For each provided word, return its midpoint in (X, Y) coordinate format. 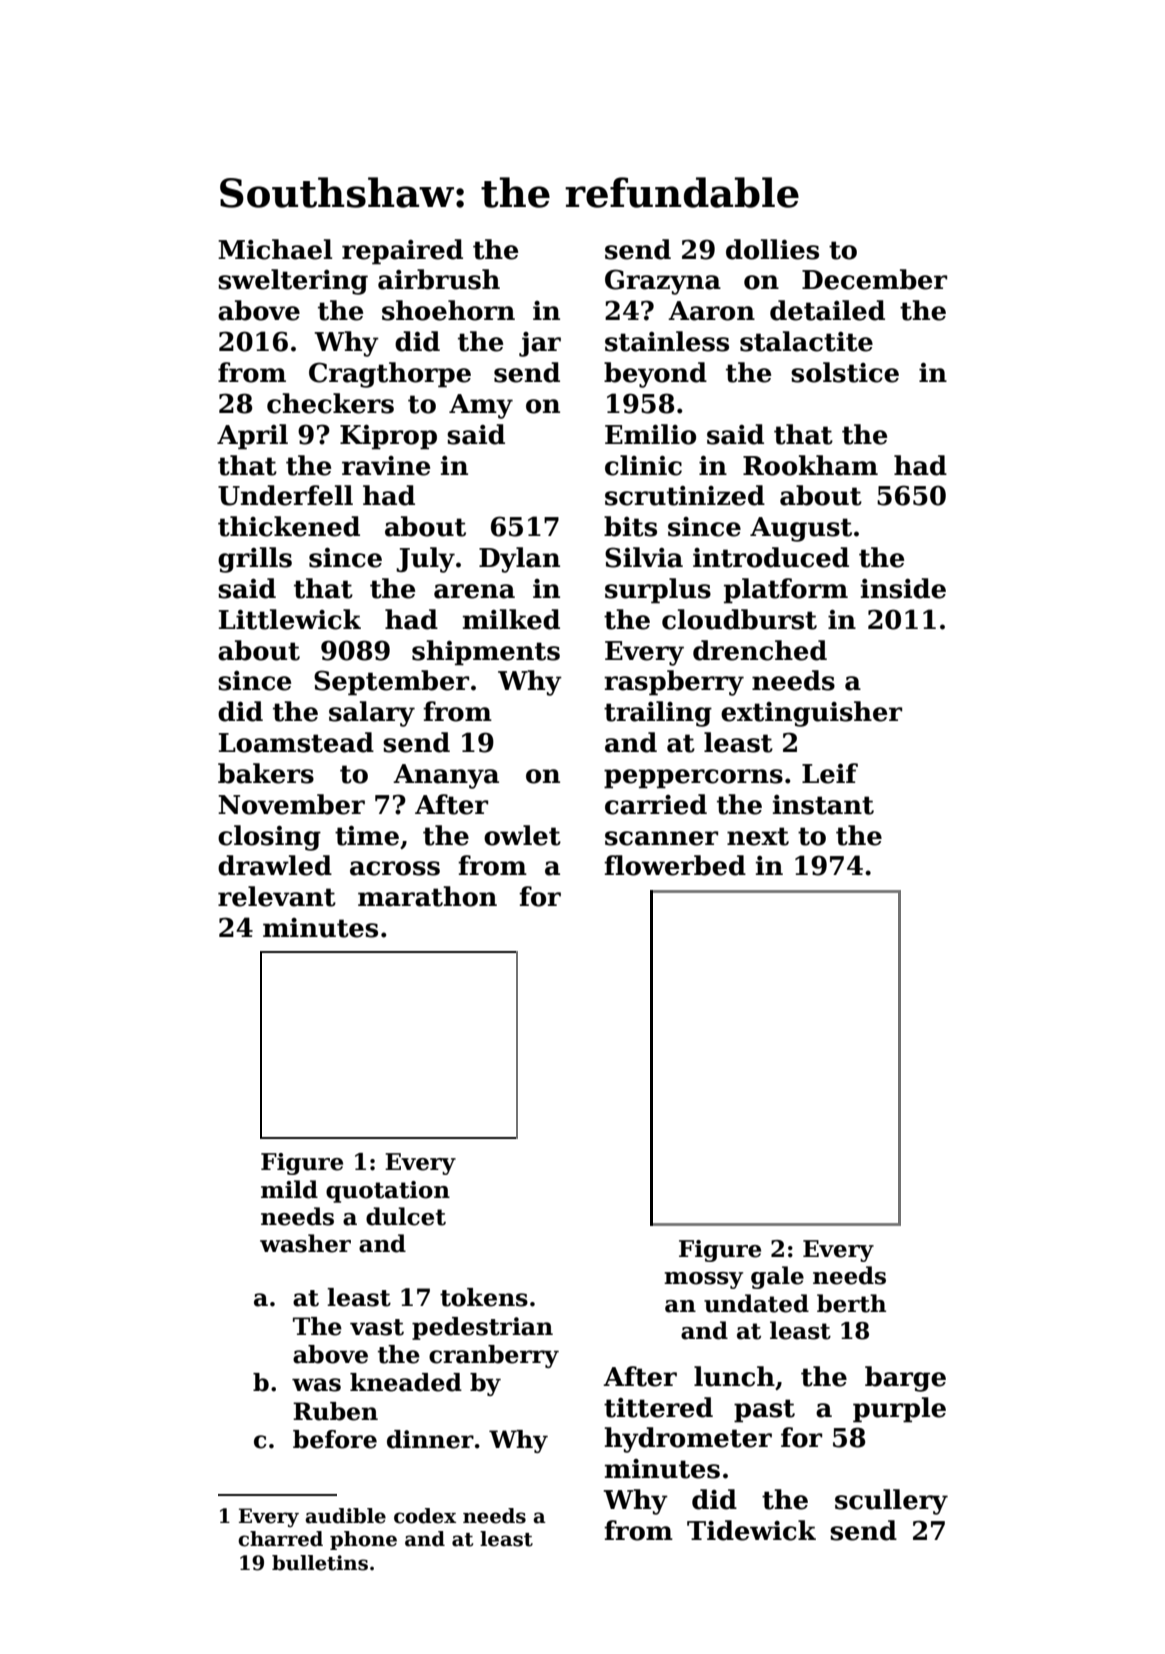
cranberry (494, 1356)
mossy (703, 1280)
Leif (830, 773)
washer (305, 1243)
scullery (891, 1502)
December (874, 279)
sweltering (293, 282)
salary (372, 714)
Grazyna (663, 282)
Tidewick (751, 1530)
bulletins (320, 1563)
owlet (522, 835)
